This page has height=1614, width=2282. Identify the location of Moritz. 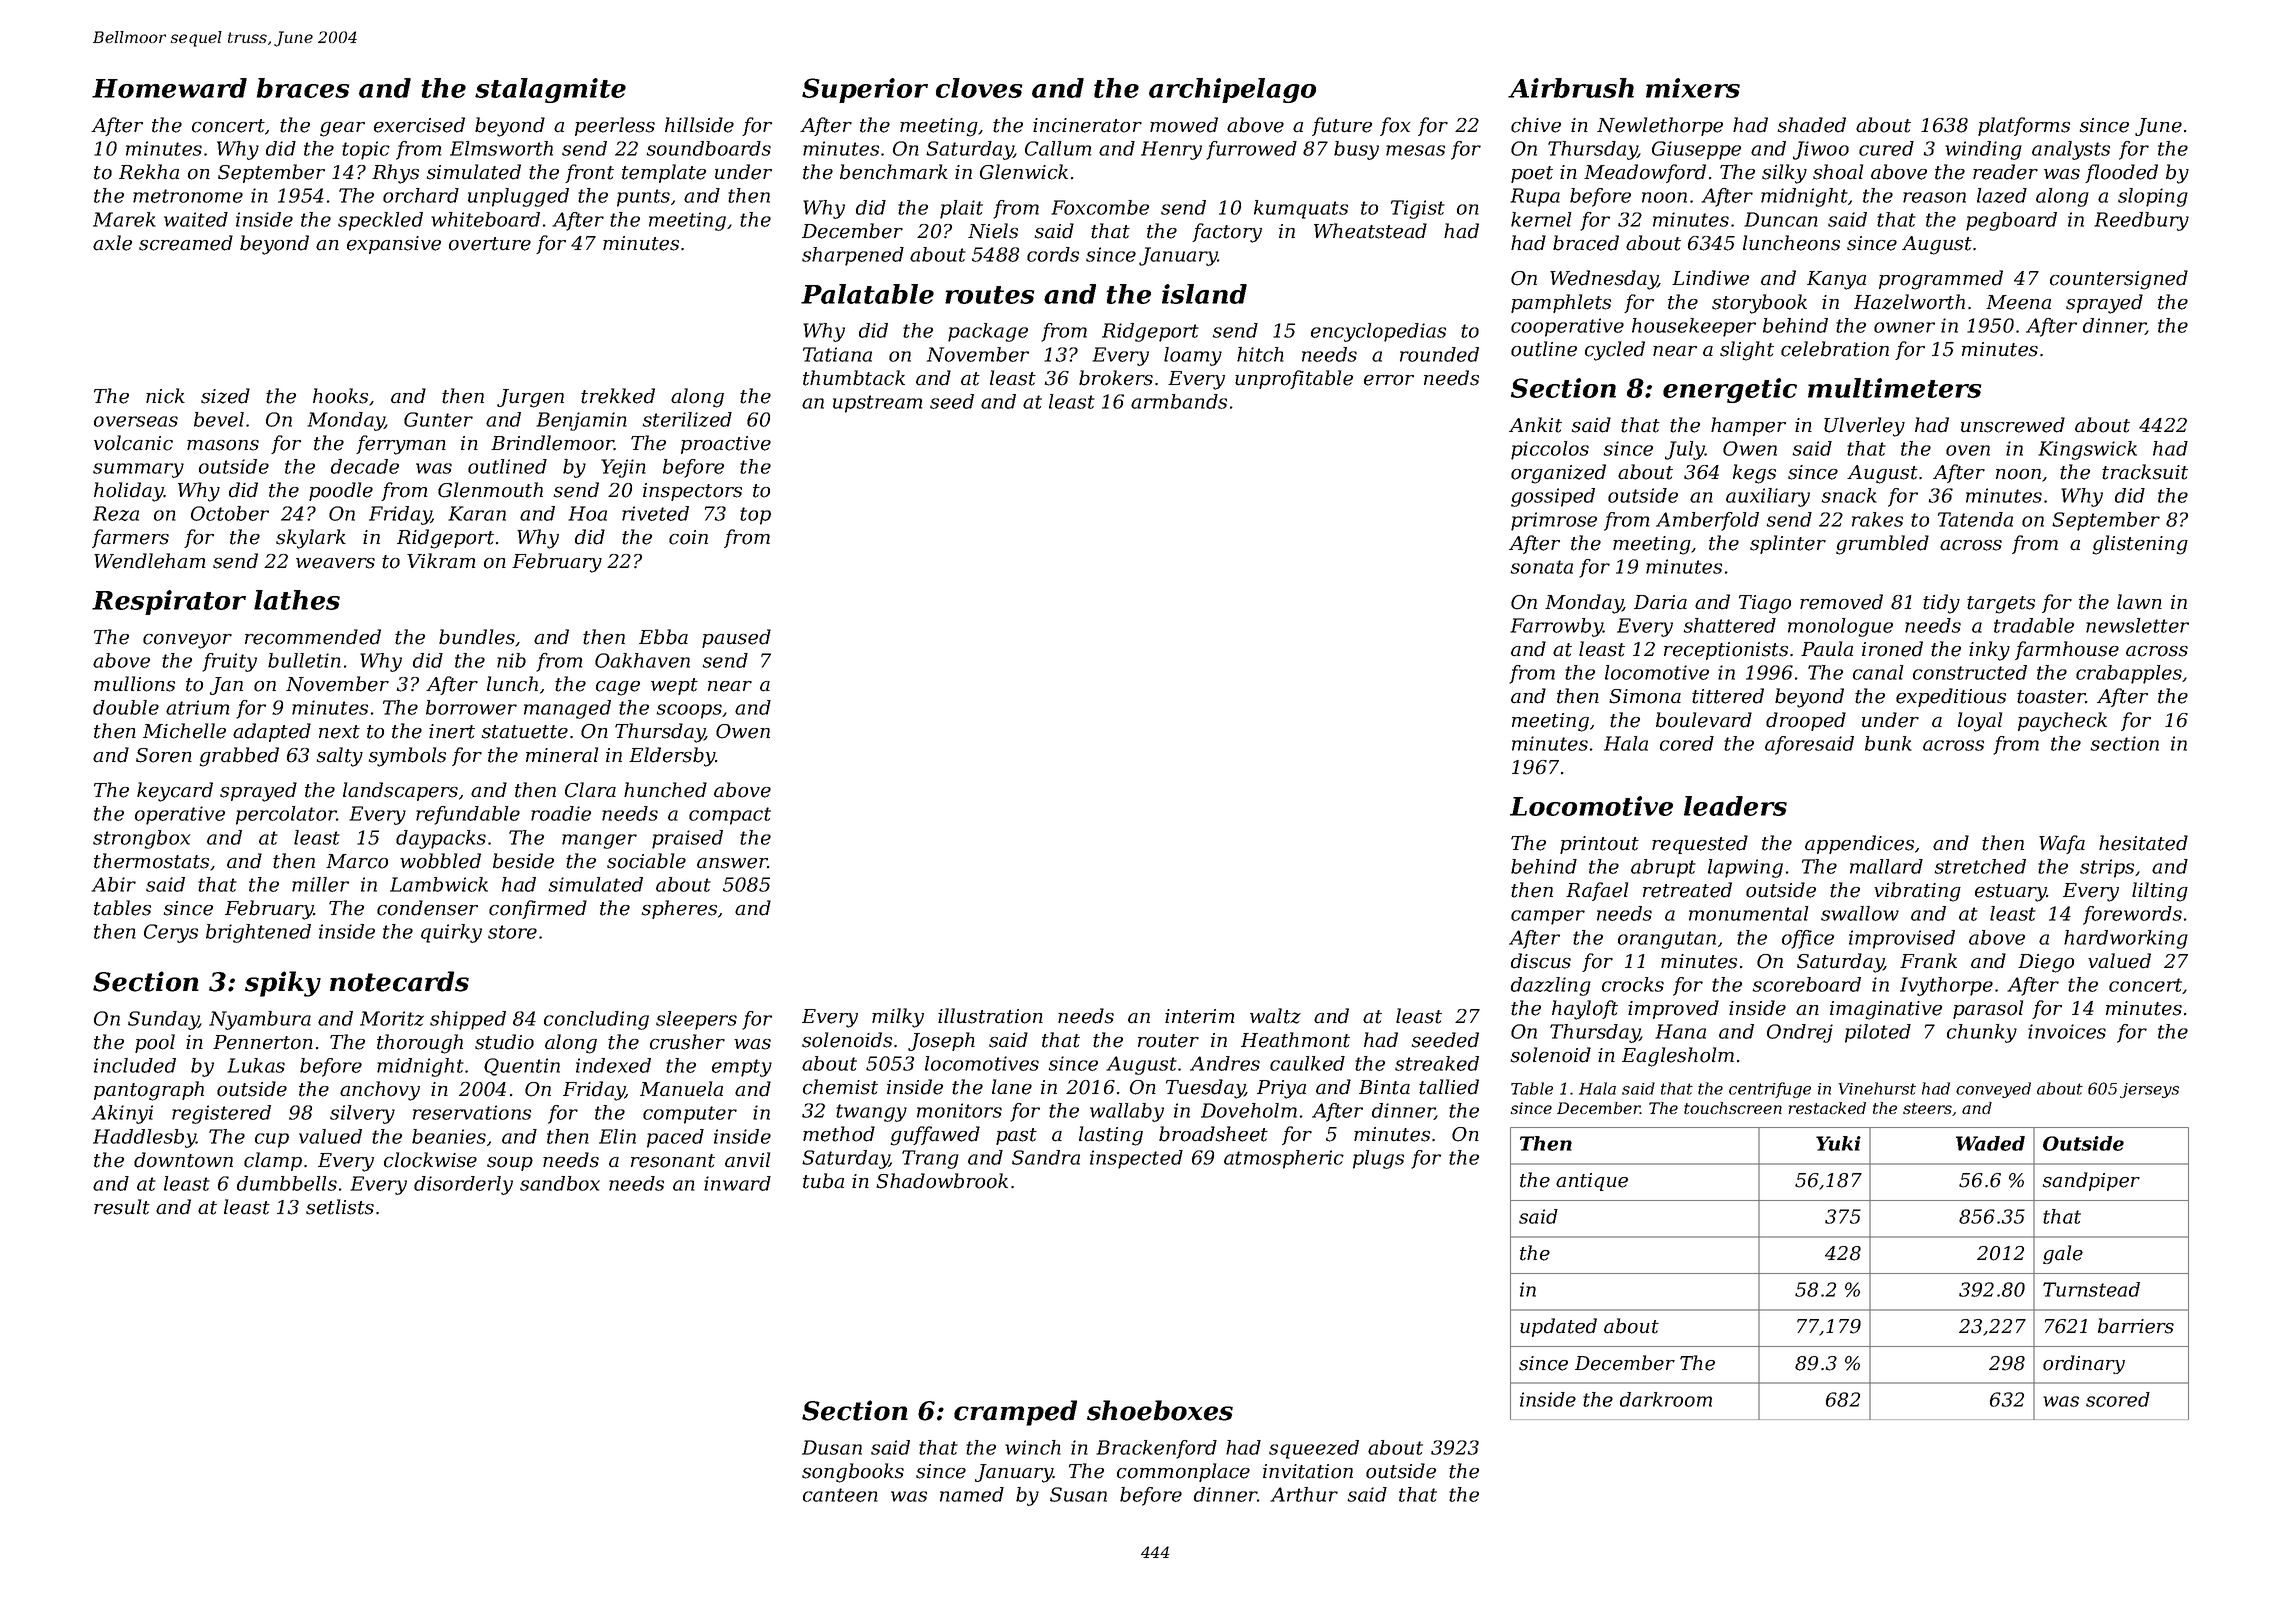
(392, 1018).
